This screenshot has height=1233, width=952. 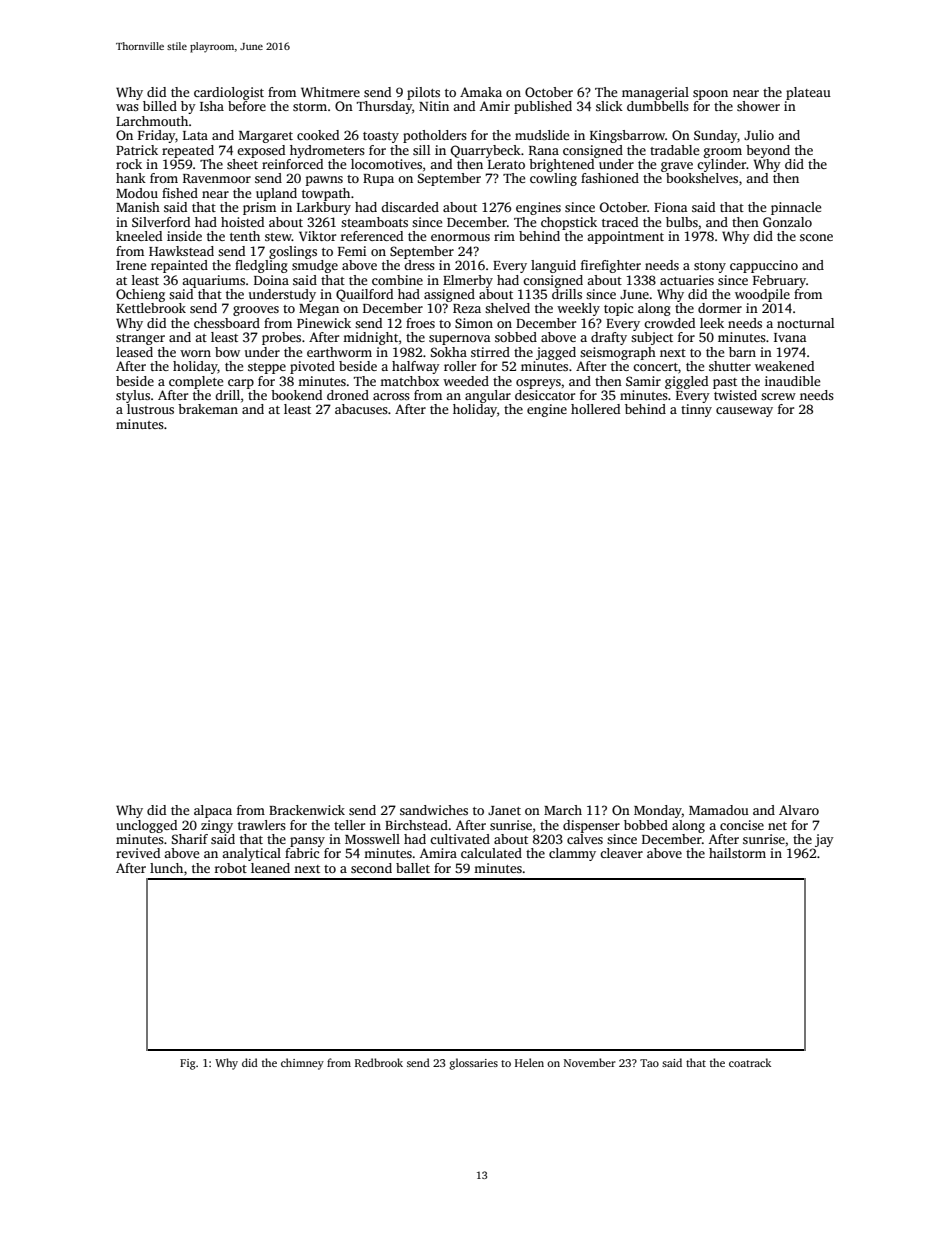 What do you see at coordinates (778, 396) in the screenshot?
I see `screw` at bounding box center [778, 396].
